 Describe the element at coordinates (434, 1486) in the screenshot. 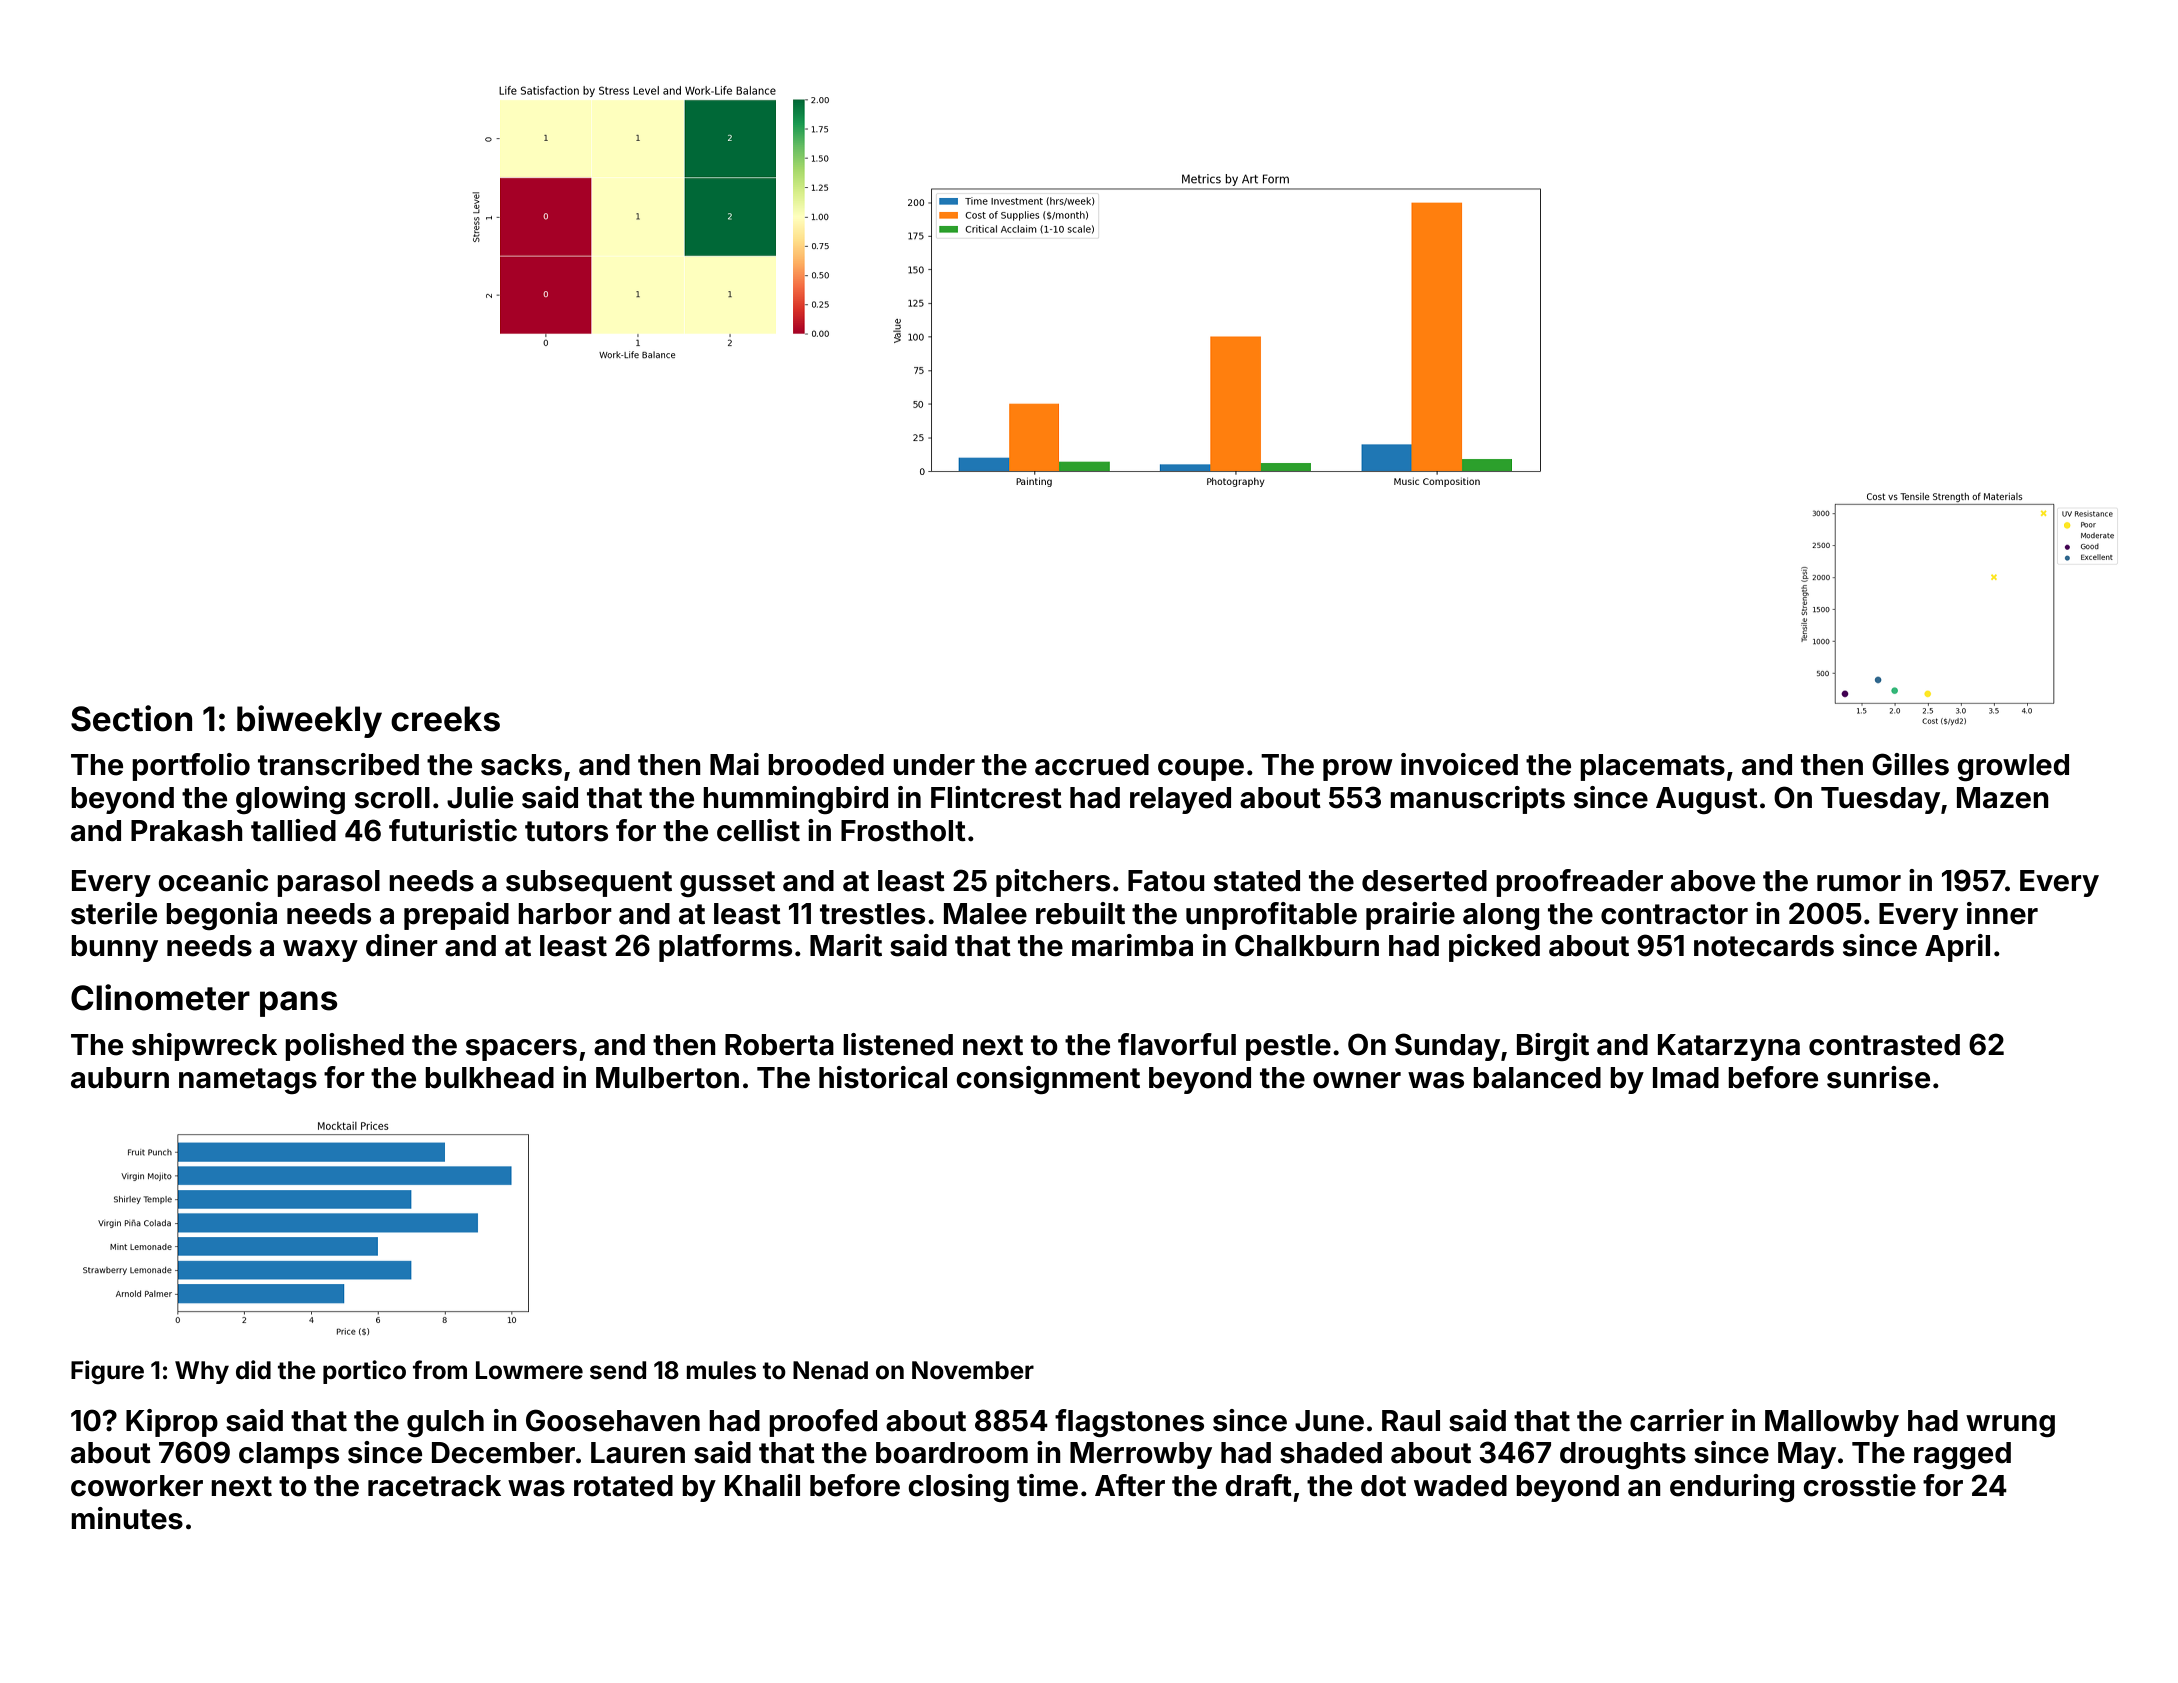

I see `racetrack` at that location.
